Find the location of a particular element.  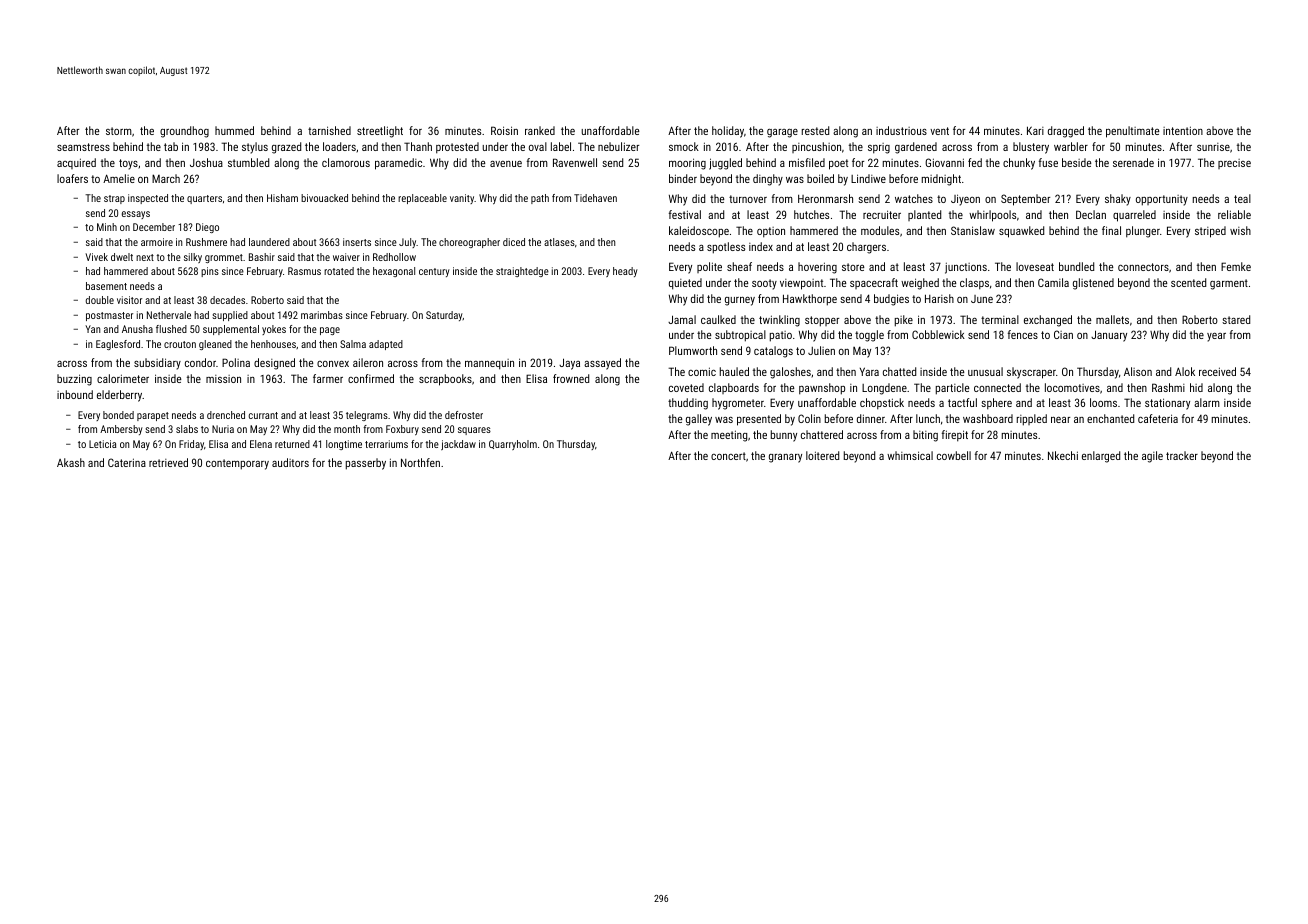

Ambersby is located at coordinates (121, 430).
